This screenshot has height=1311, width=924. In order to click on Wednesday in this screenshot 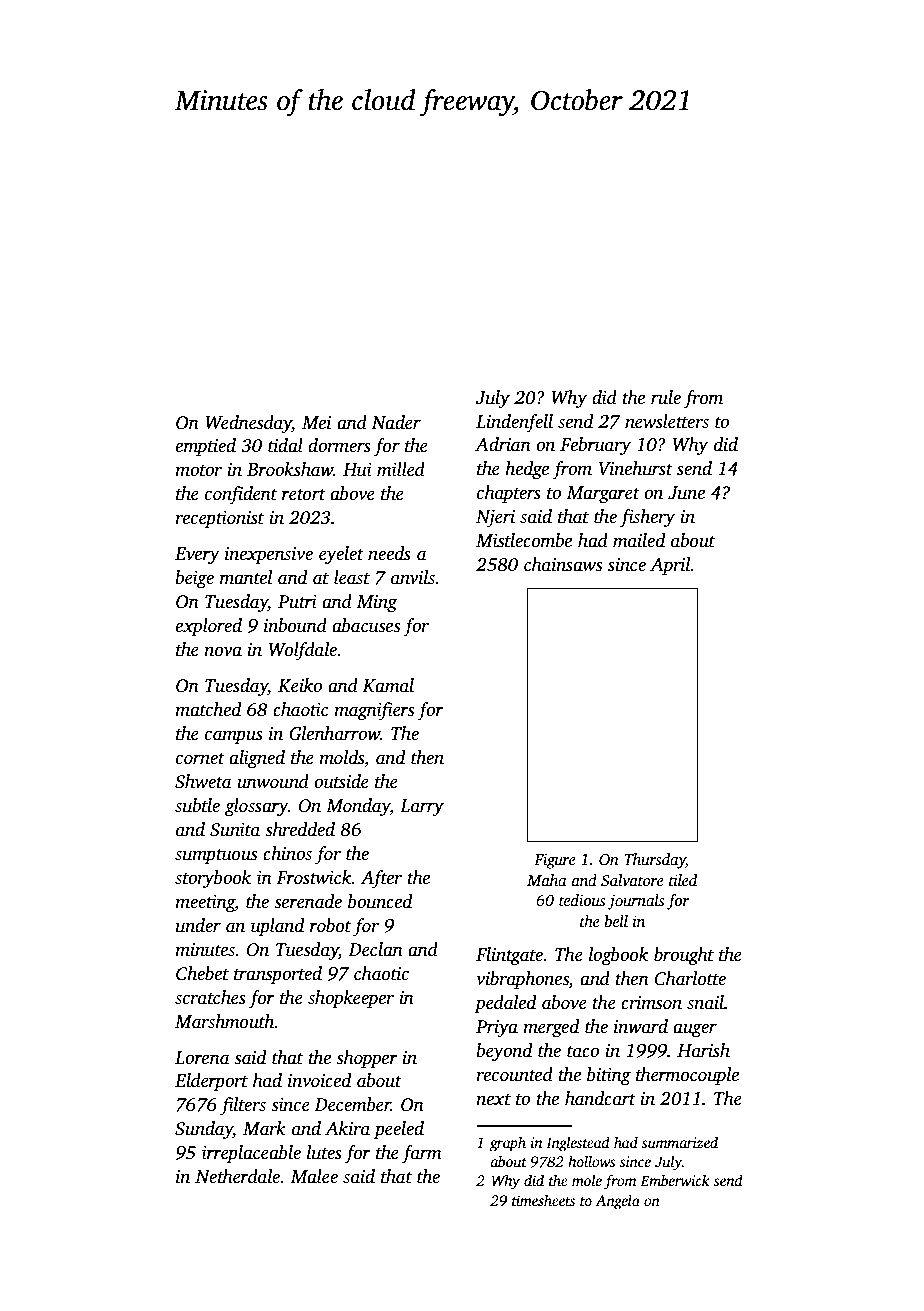, I will do `click(248, 424)`.
